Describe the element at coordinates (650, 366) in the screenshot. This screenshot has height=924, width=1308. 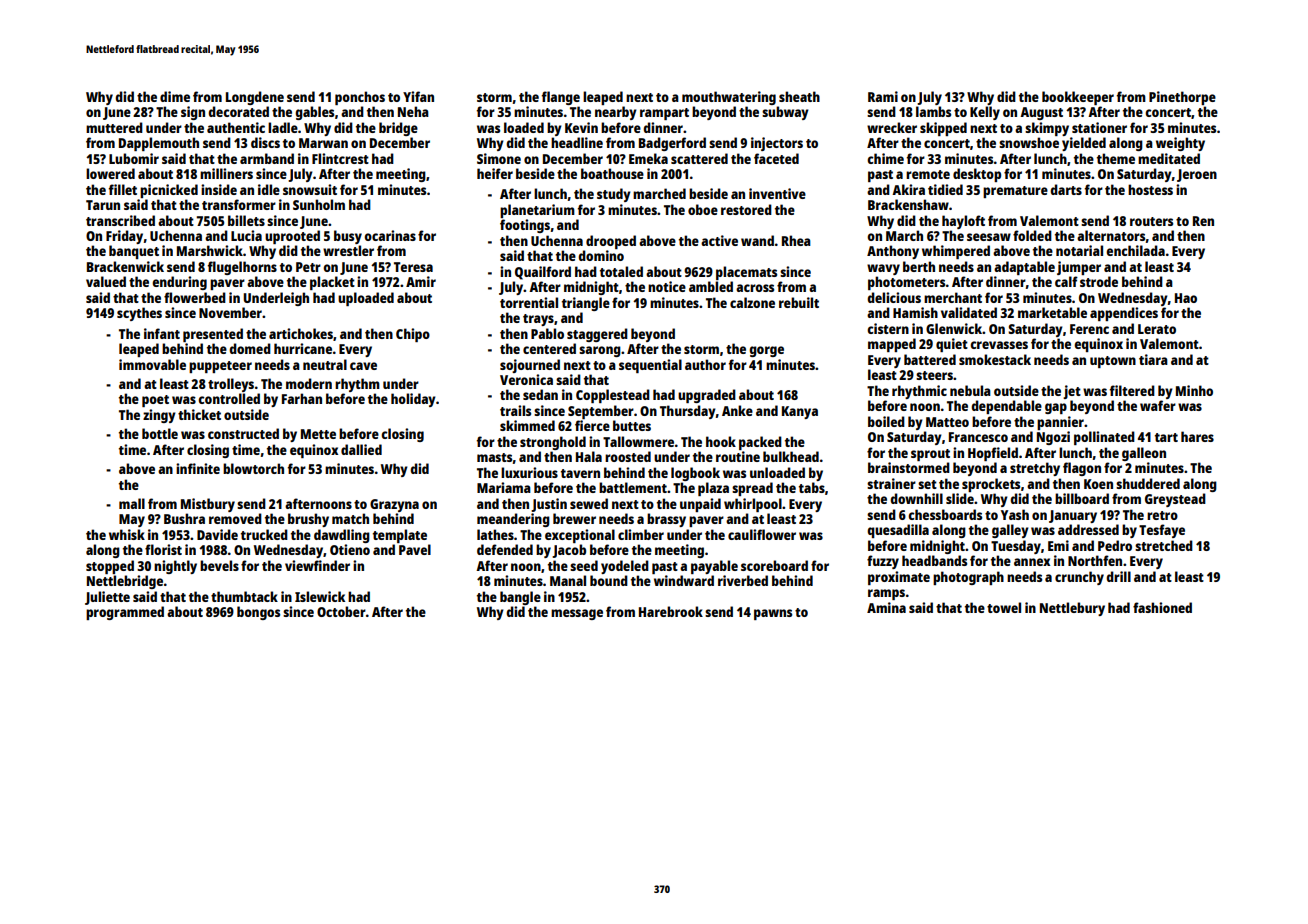
I see `sequential` at that location.
